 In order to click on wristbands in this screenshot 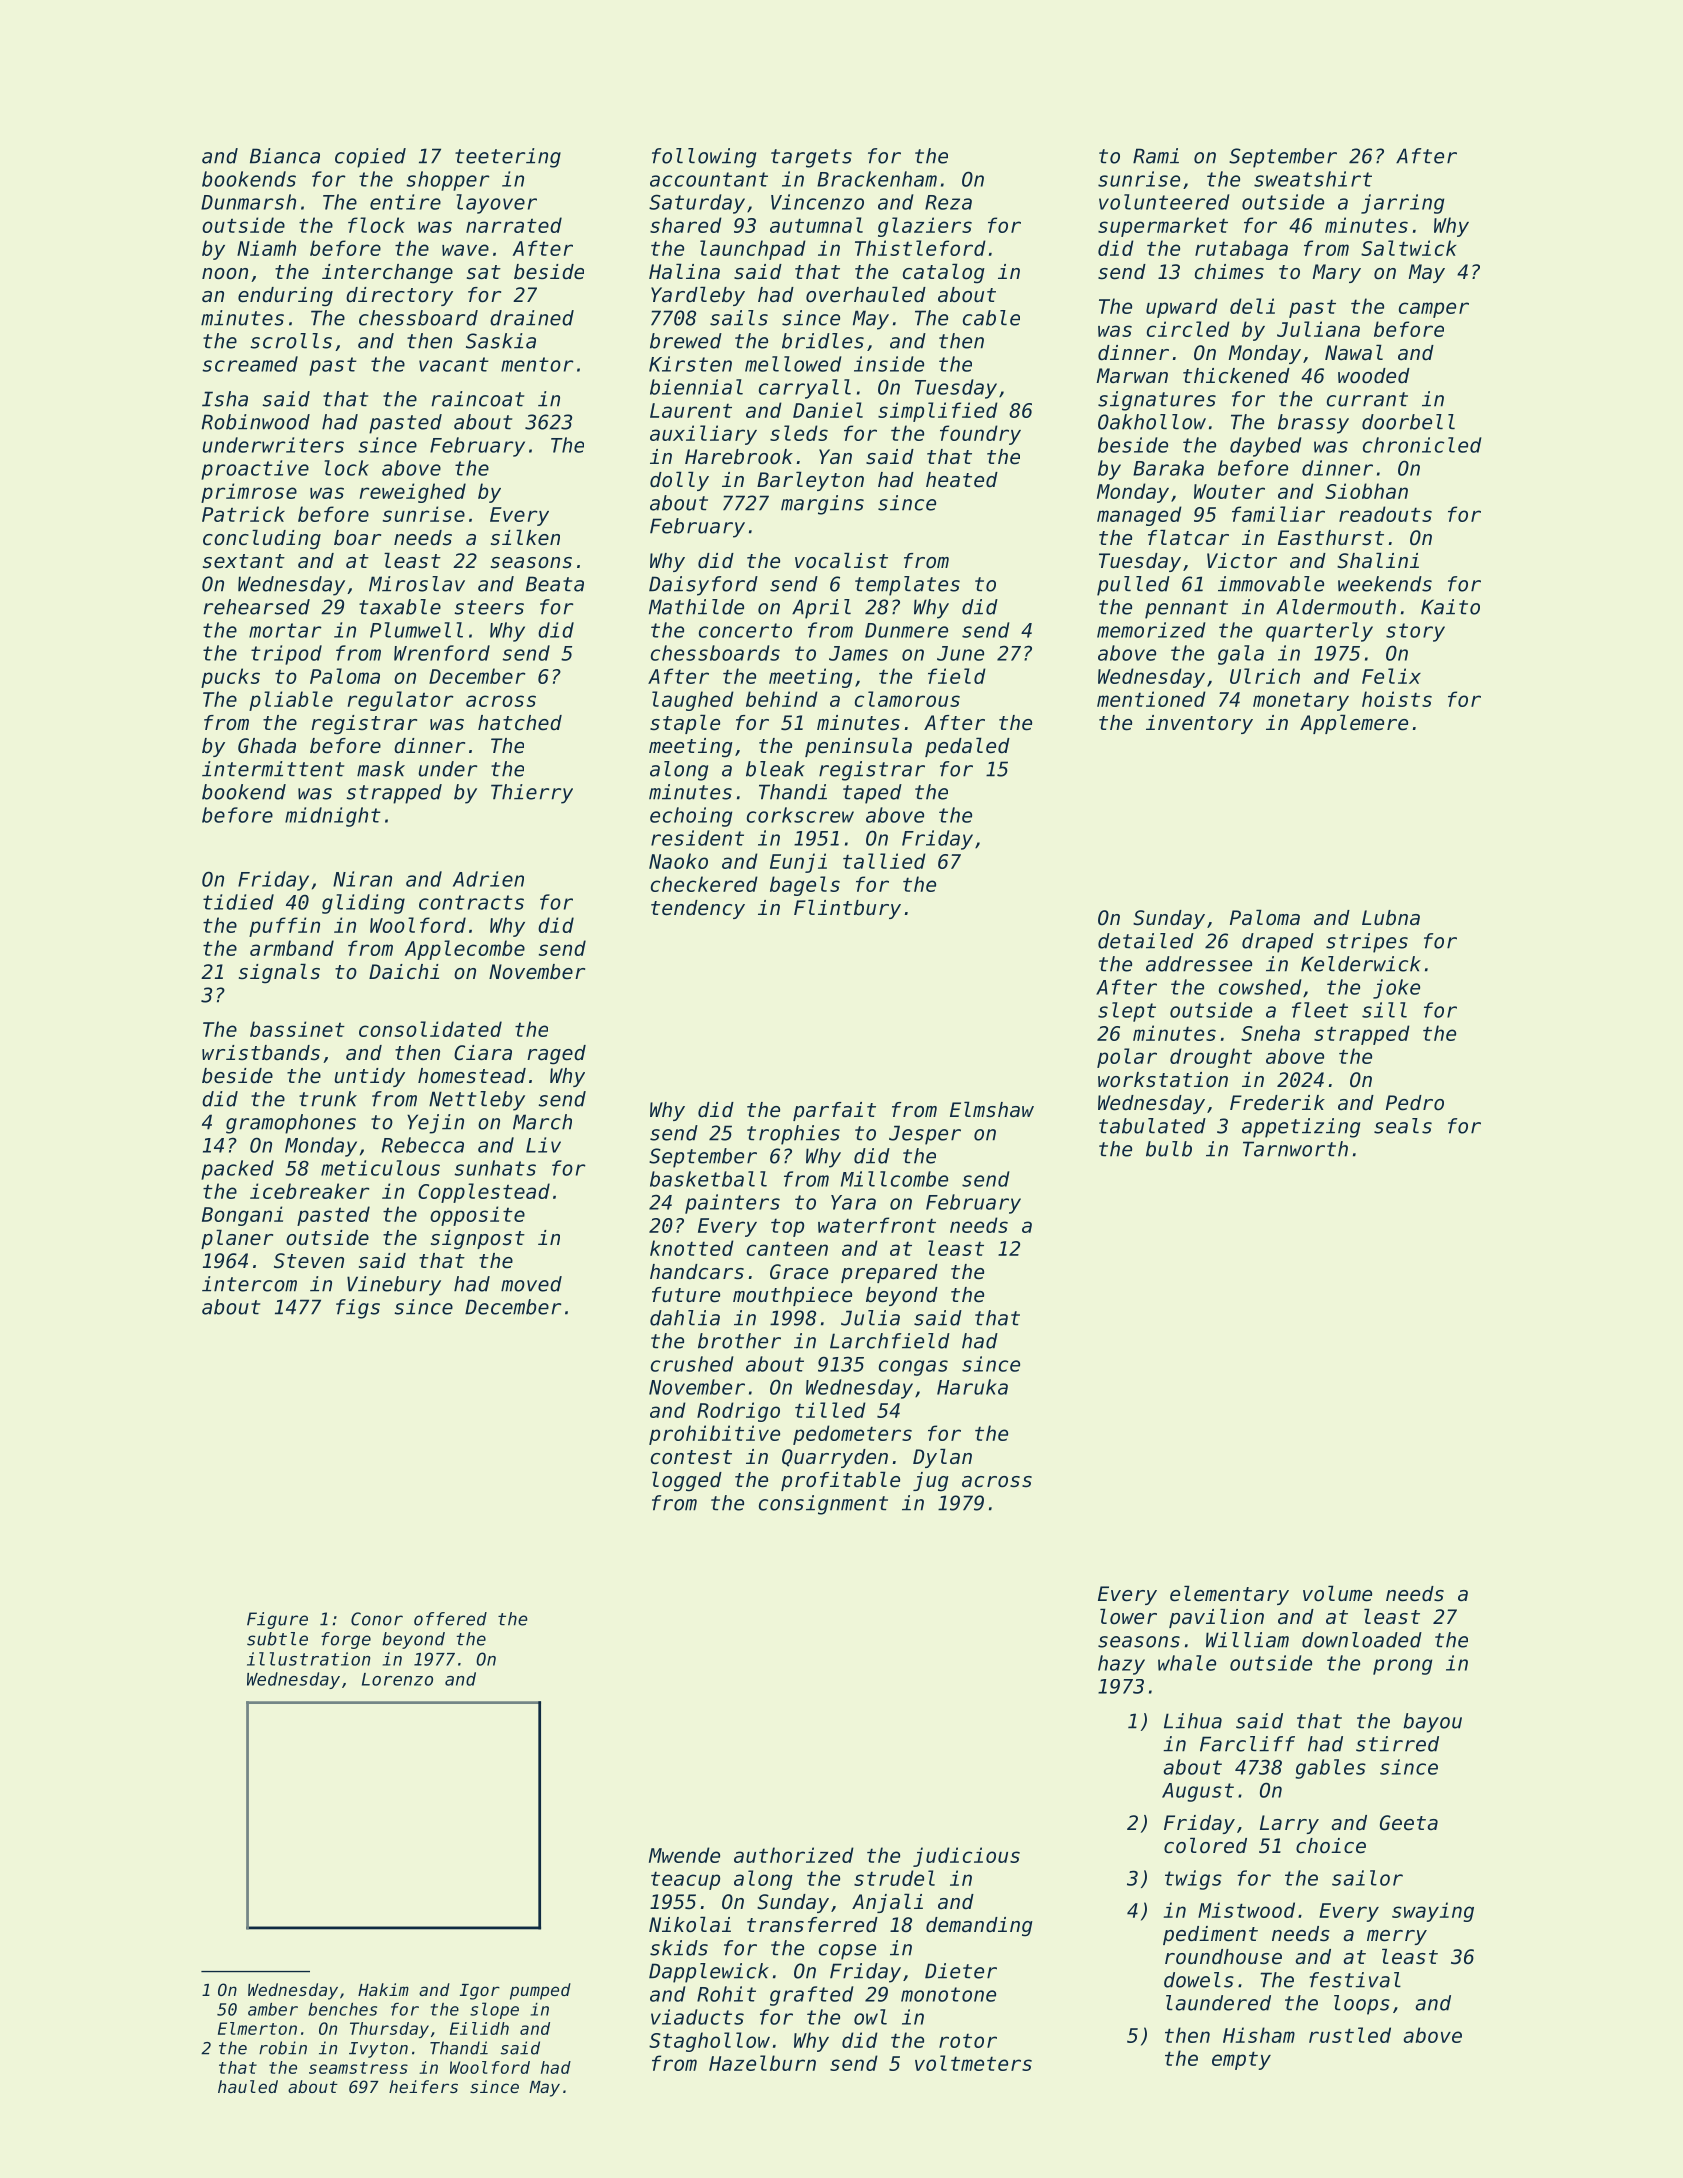, I will do `click(261, 1053)`.
